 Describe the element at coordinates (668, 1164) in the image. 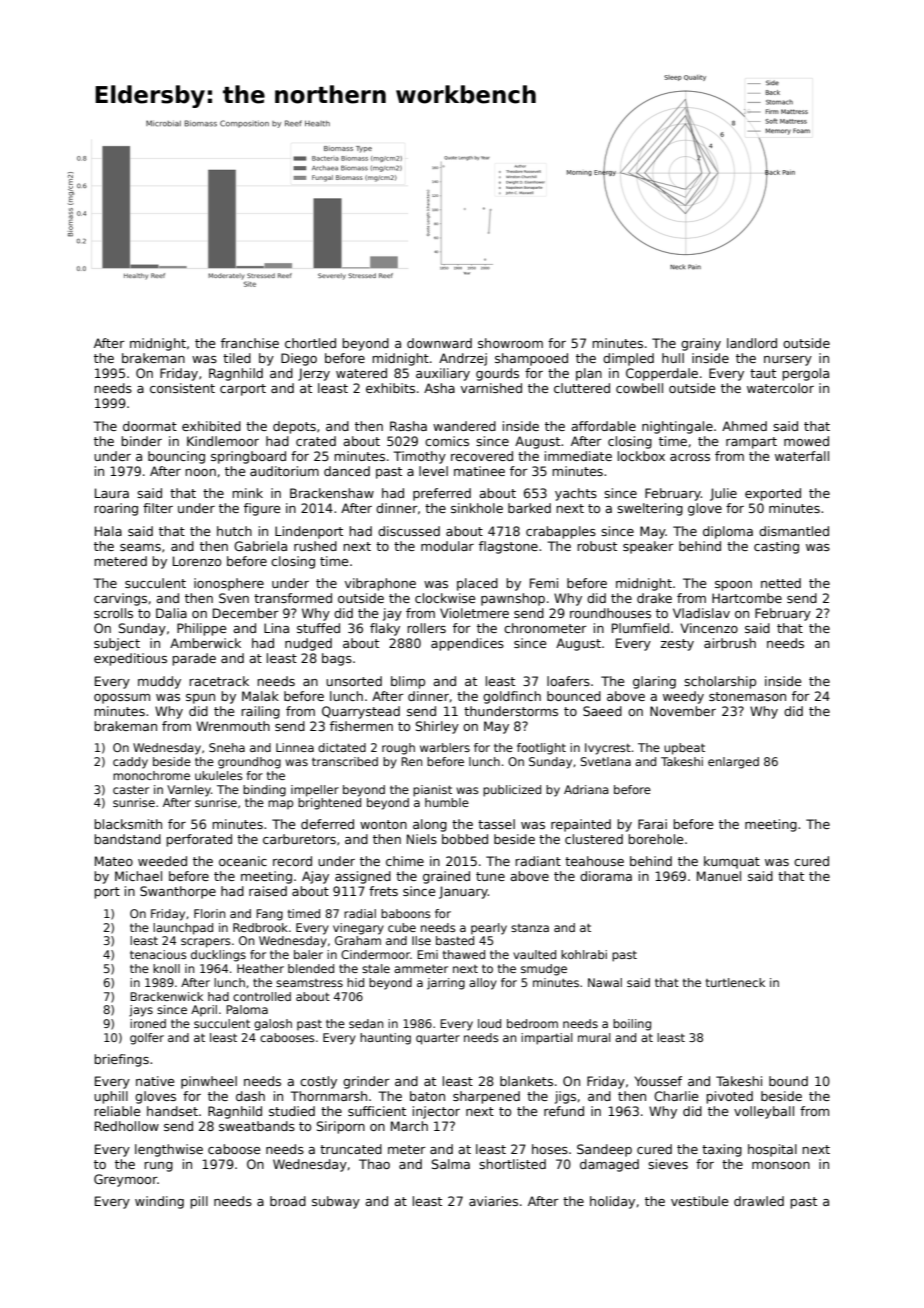

I see `sieves` at that location.
